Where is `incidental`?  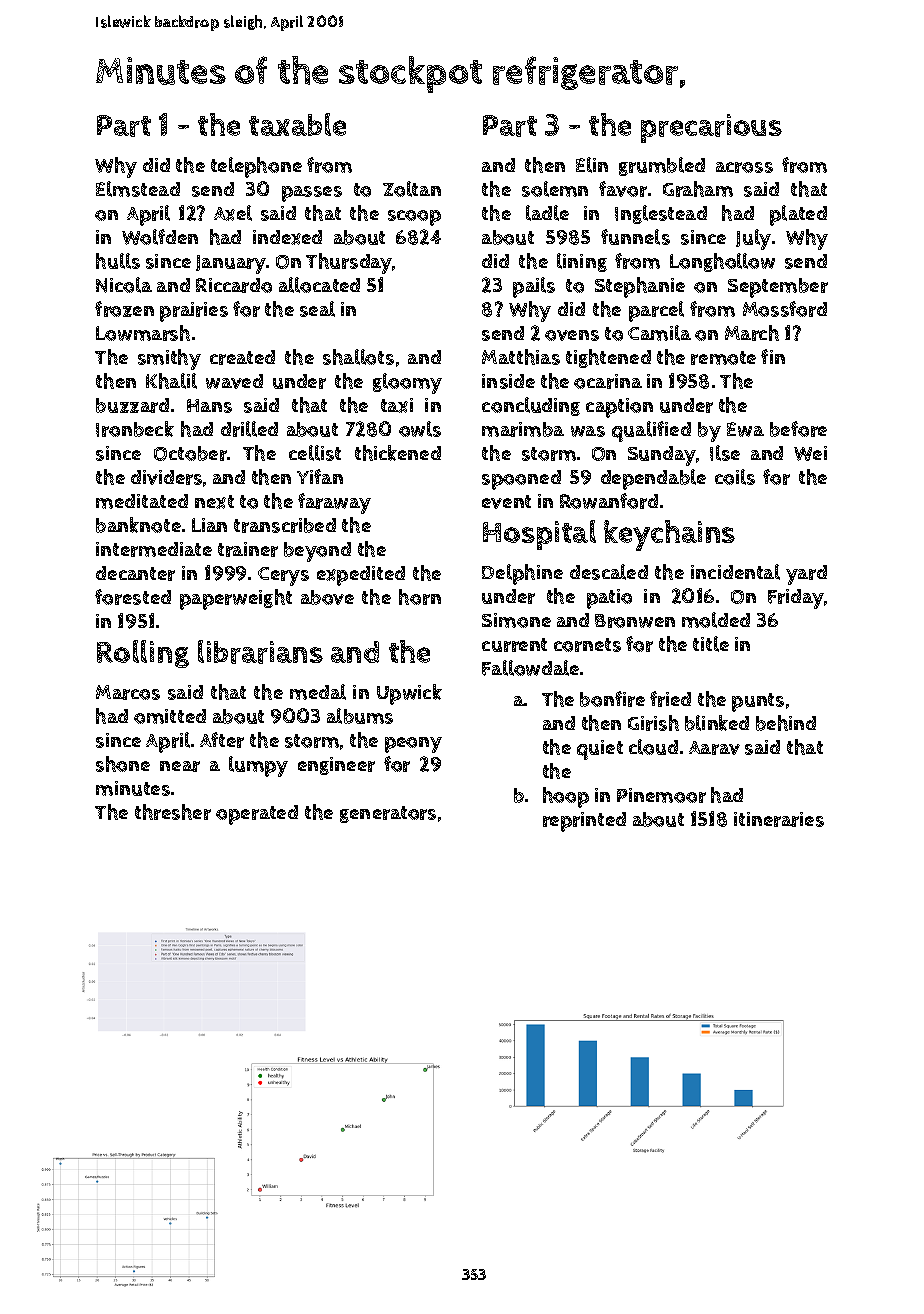
incidental is located at coordinates (735, 572).
